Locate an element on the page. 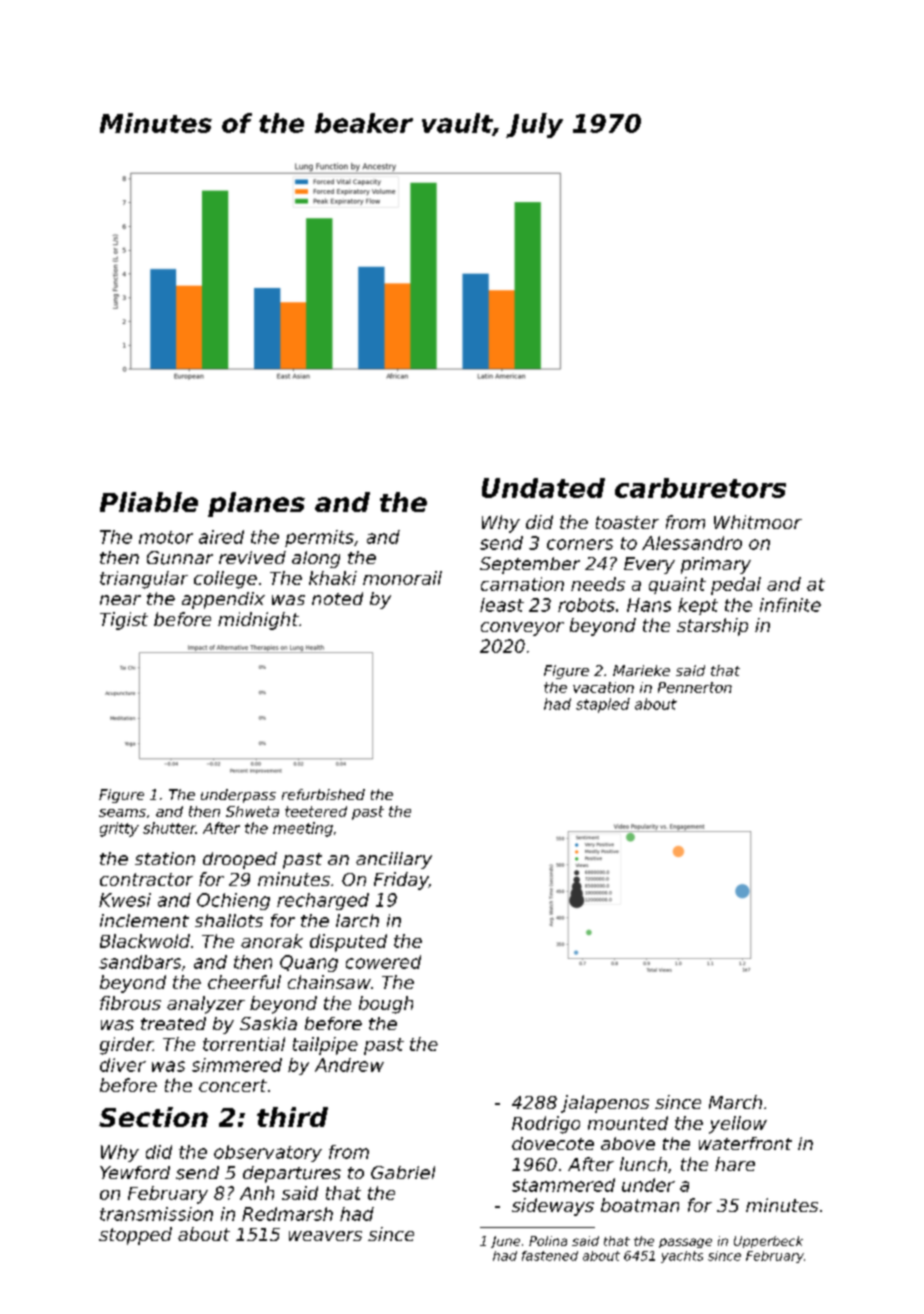  stapled is located at coordinates (603, 705).
